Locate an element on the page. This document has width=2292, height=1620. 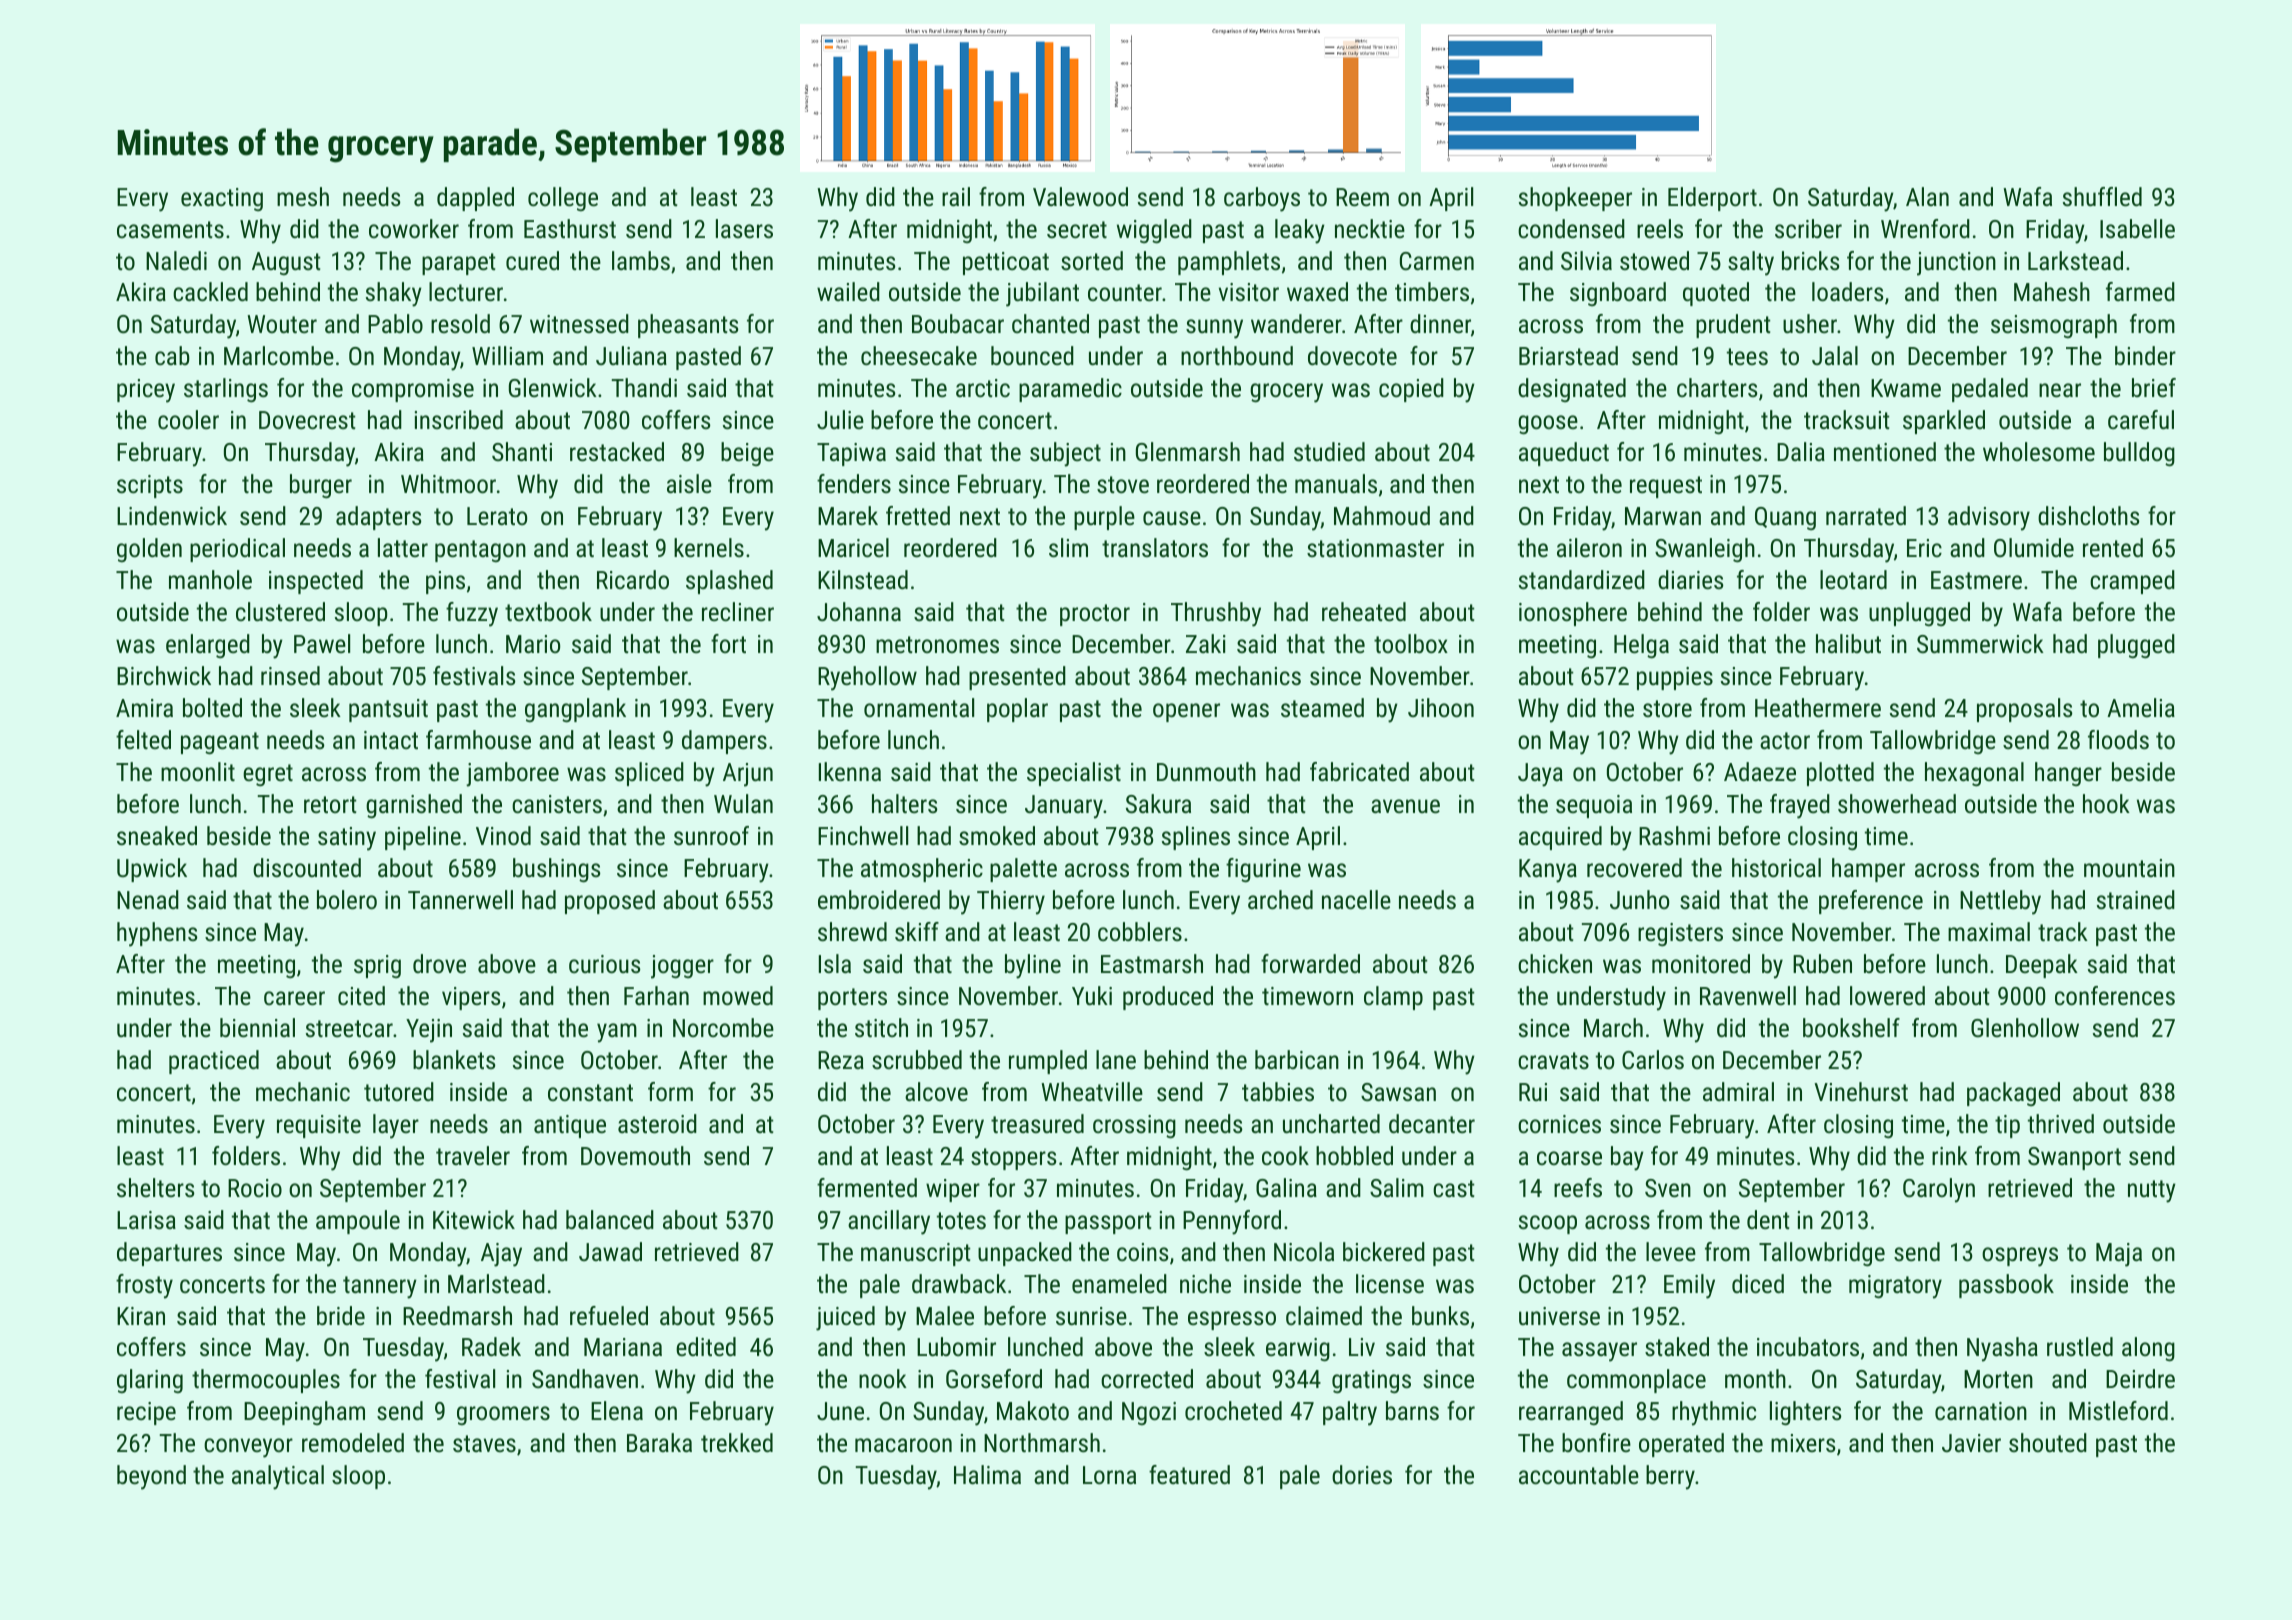
intact is located at coordinates (391, 740).
